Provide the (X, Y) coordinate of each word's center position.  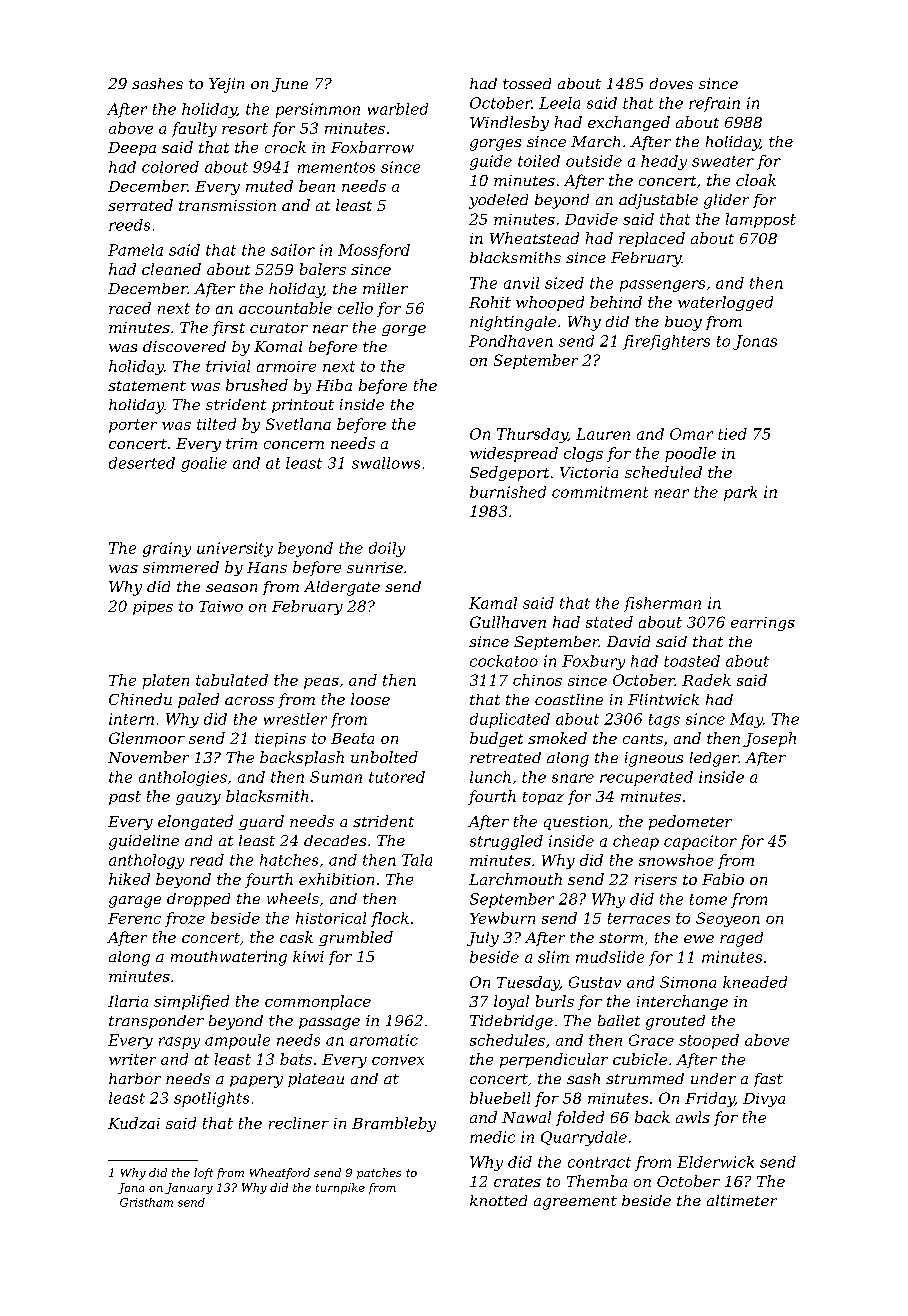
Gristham (146, 1202)
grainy (167, 549)
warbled (398, 109)
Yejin (226, 85)
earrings (763, 624)
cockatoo (504, 661)
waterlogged (725, 303)
